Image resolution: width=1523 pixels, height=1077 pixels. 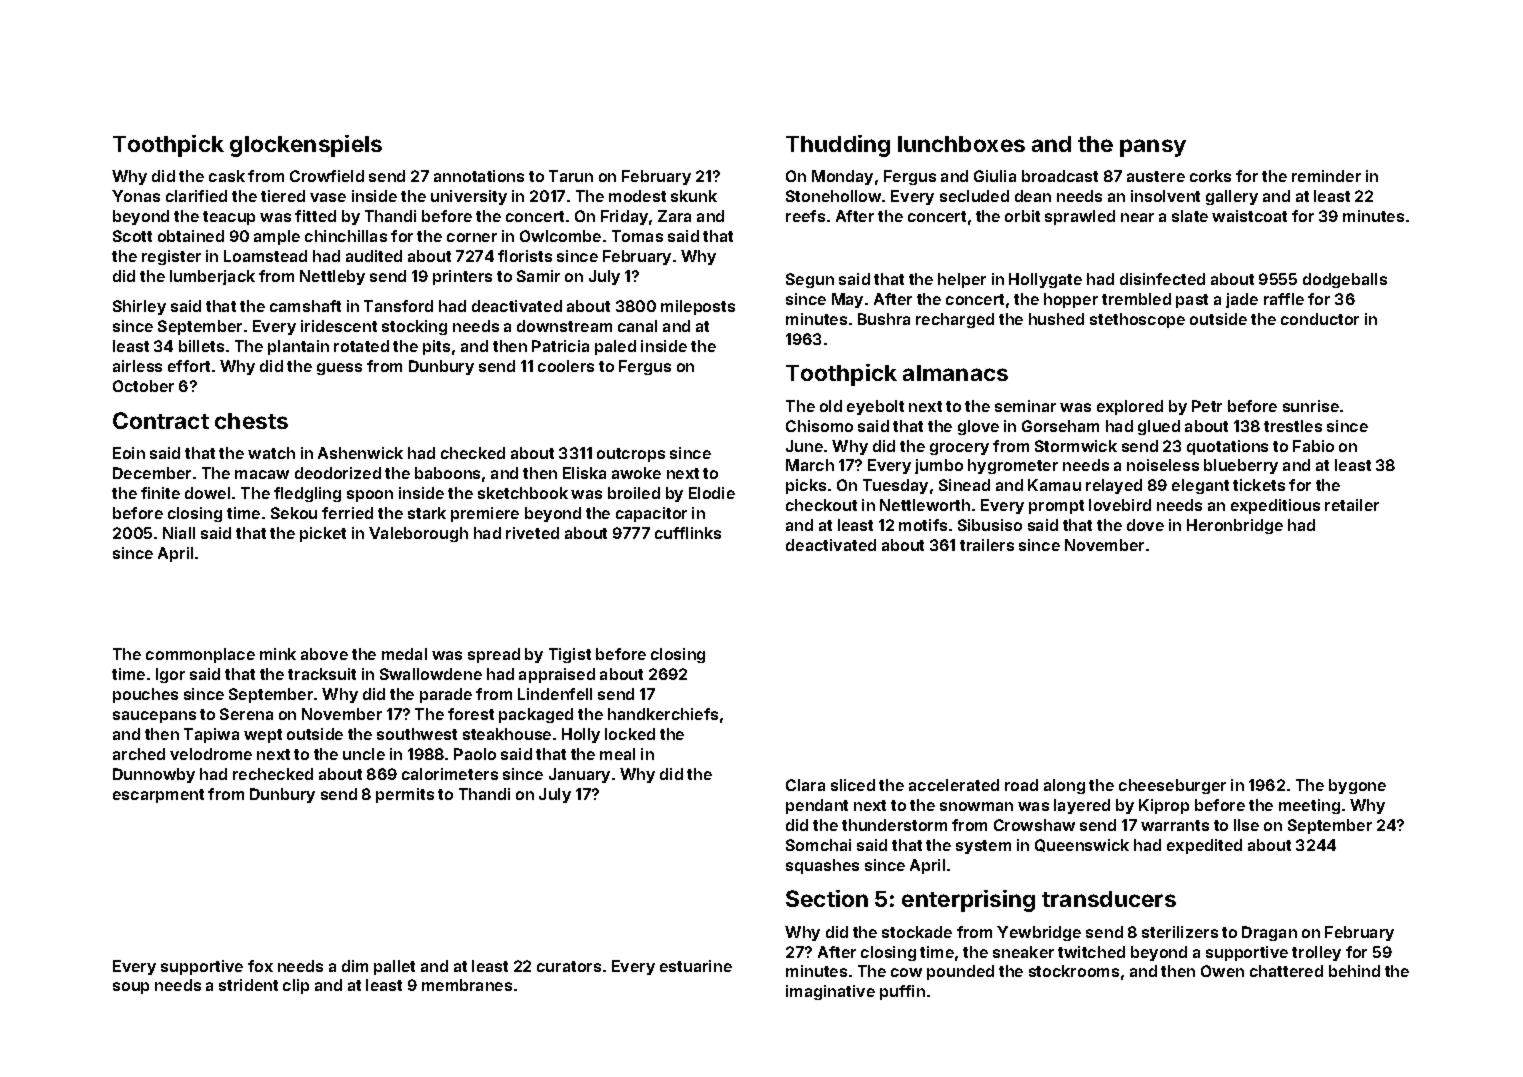 What do you see at coordinates (830, 992) in the screenshot?
I see `imaginative` at bounding box center [830, 992].
